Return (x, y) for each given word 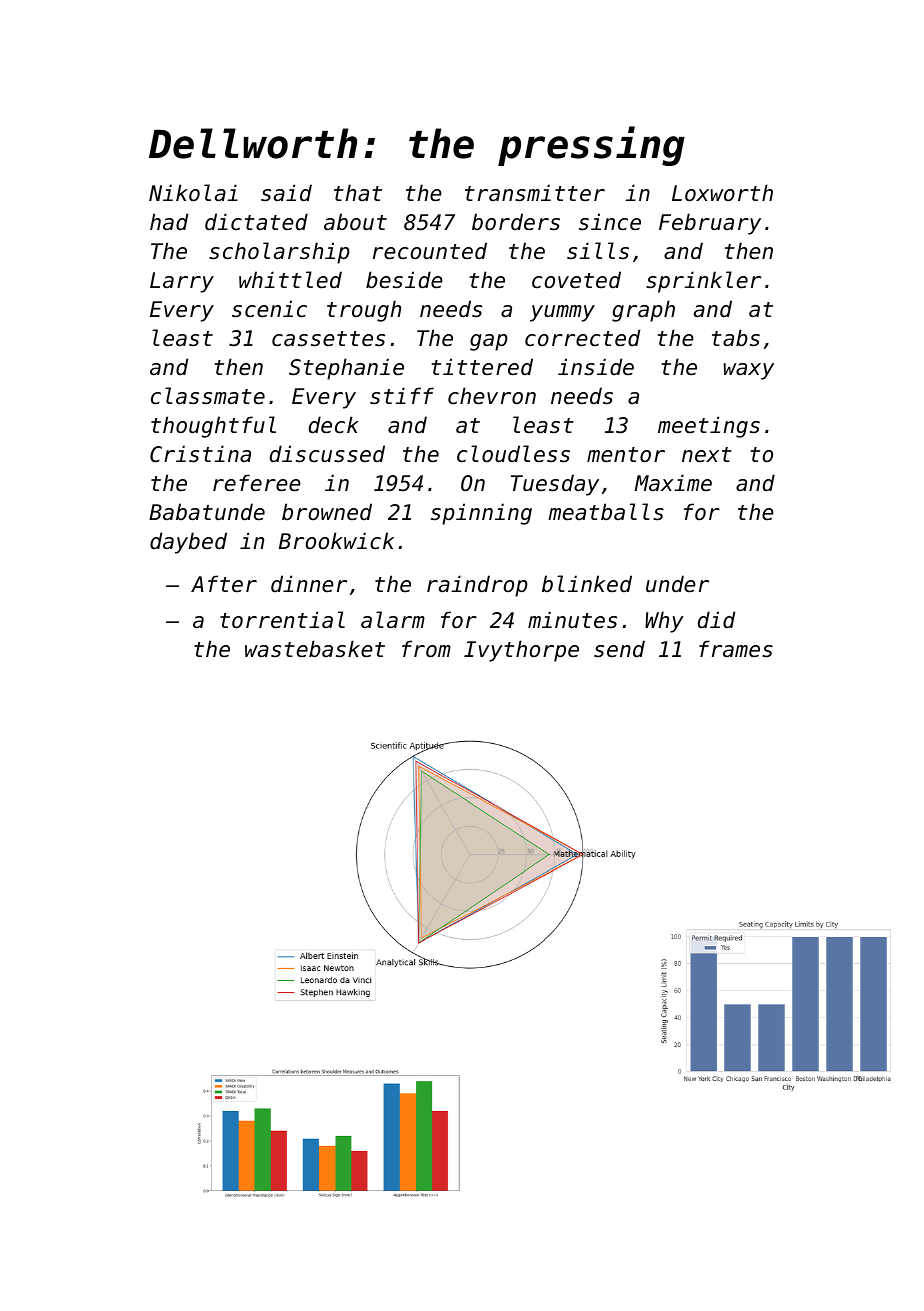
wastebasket (315, 649)
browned (327, 512)
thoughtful (213, 427)
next (707, 455)
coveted (576, 280)
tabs (736, 338)
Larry (182, 282)
